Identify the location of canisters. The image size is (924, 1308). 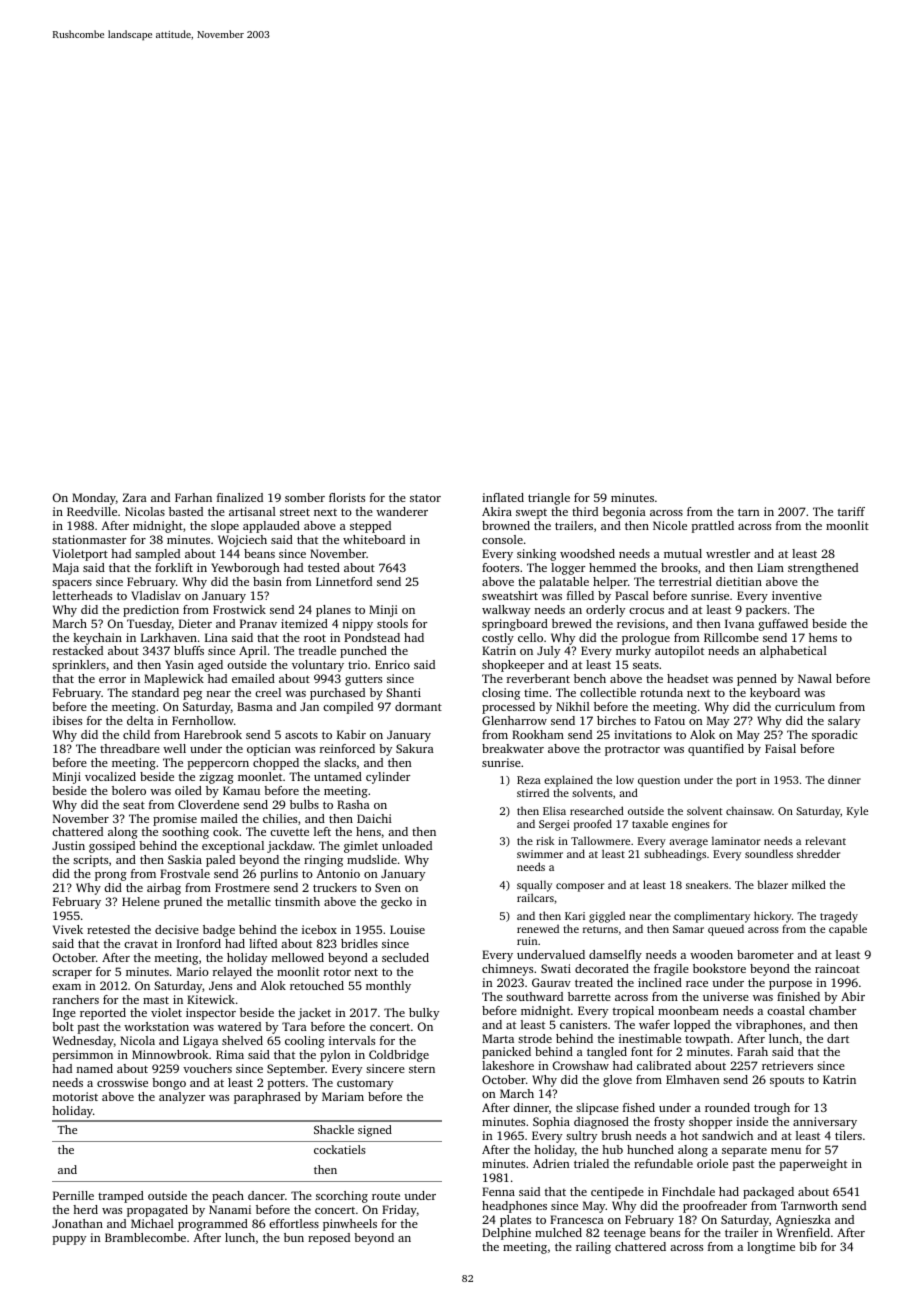
(583, 1024).
